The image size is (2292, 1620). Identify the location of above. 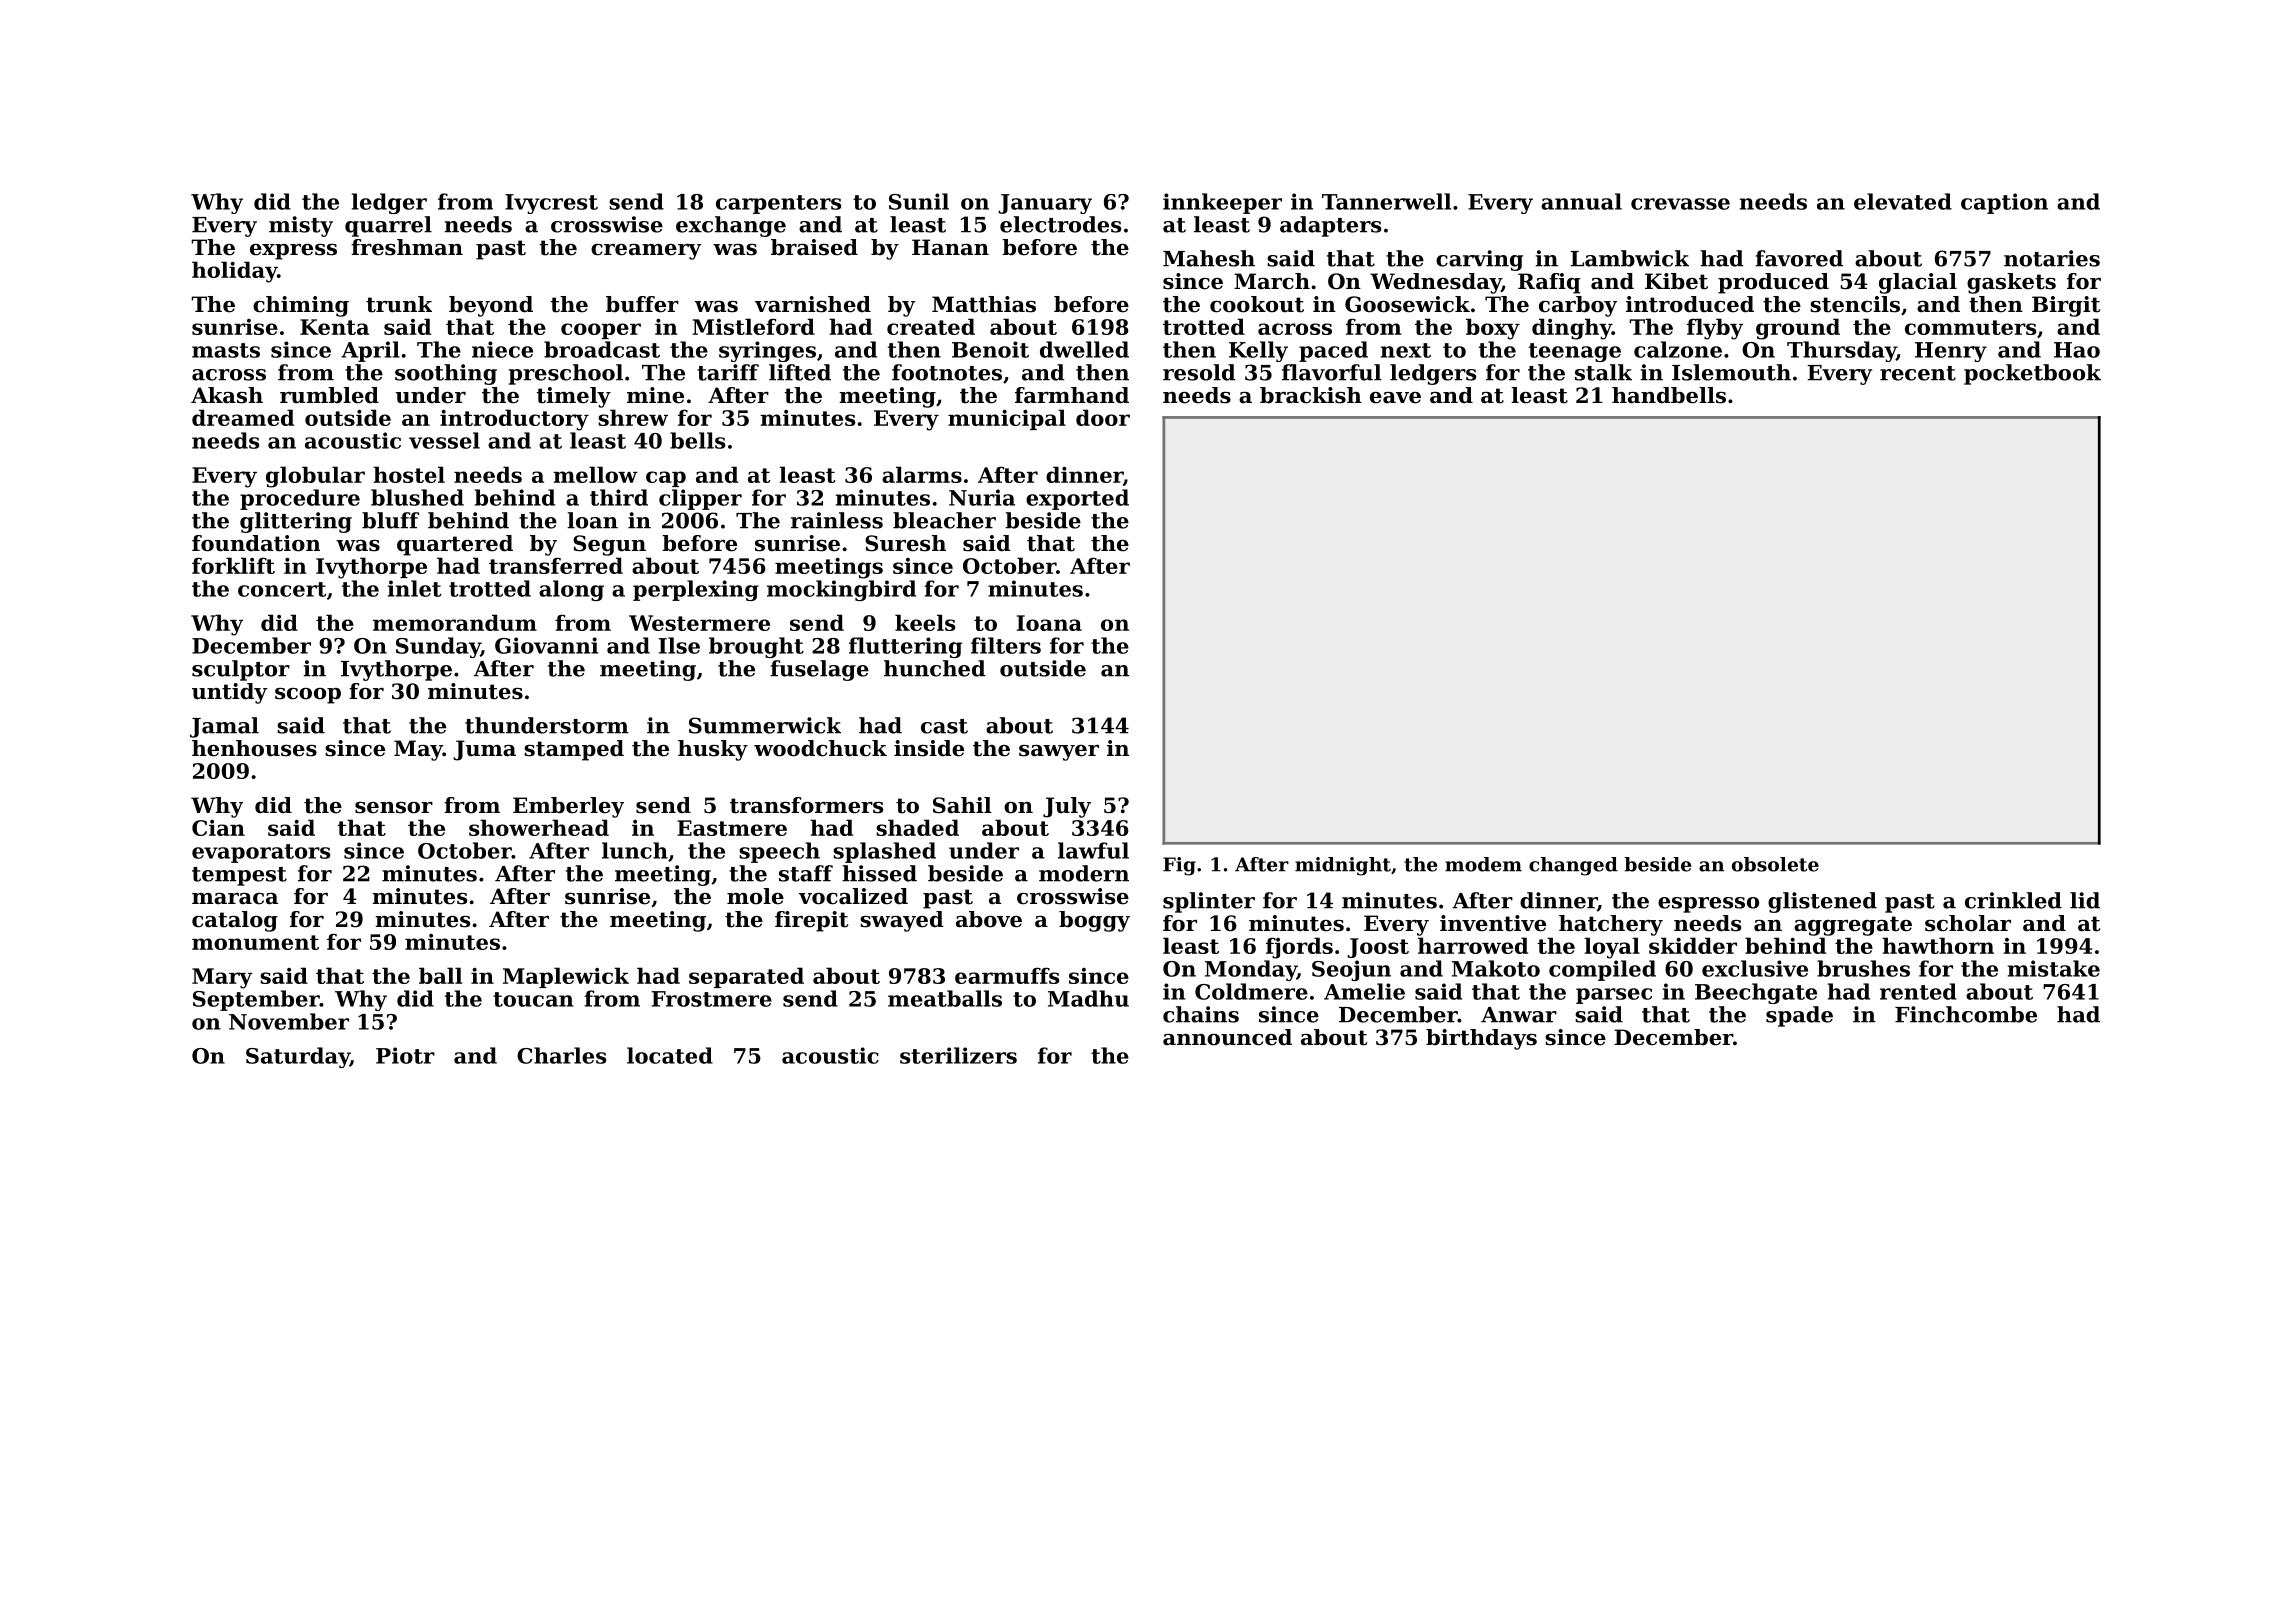
(989, 919).
